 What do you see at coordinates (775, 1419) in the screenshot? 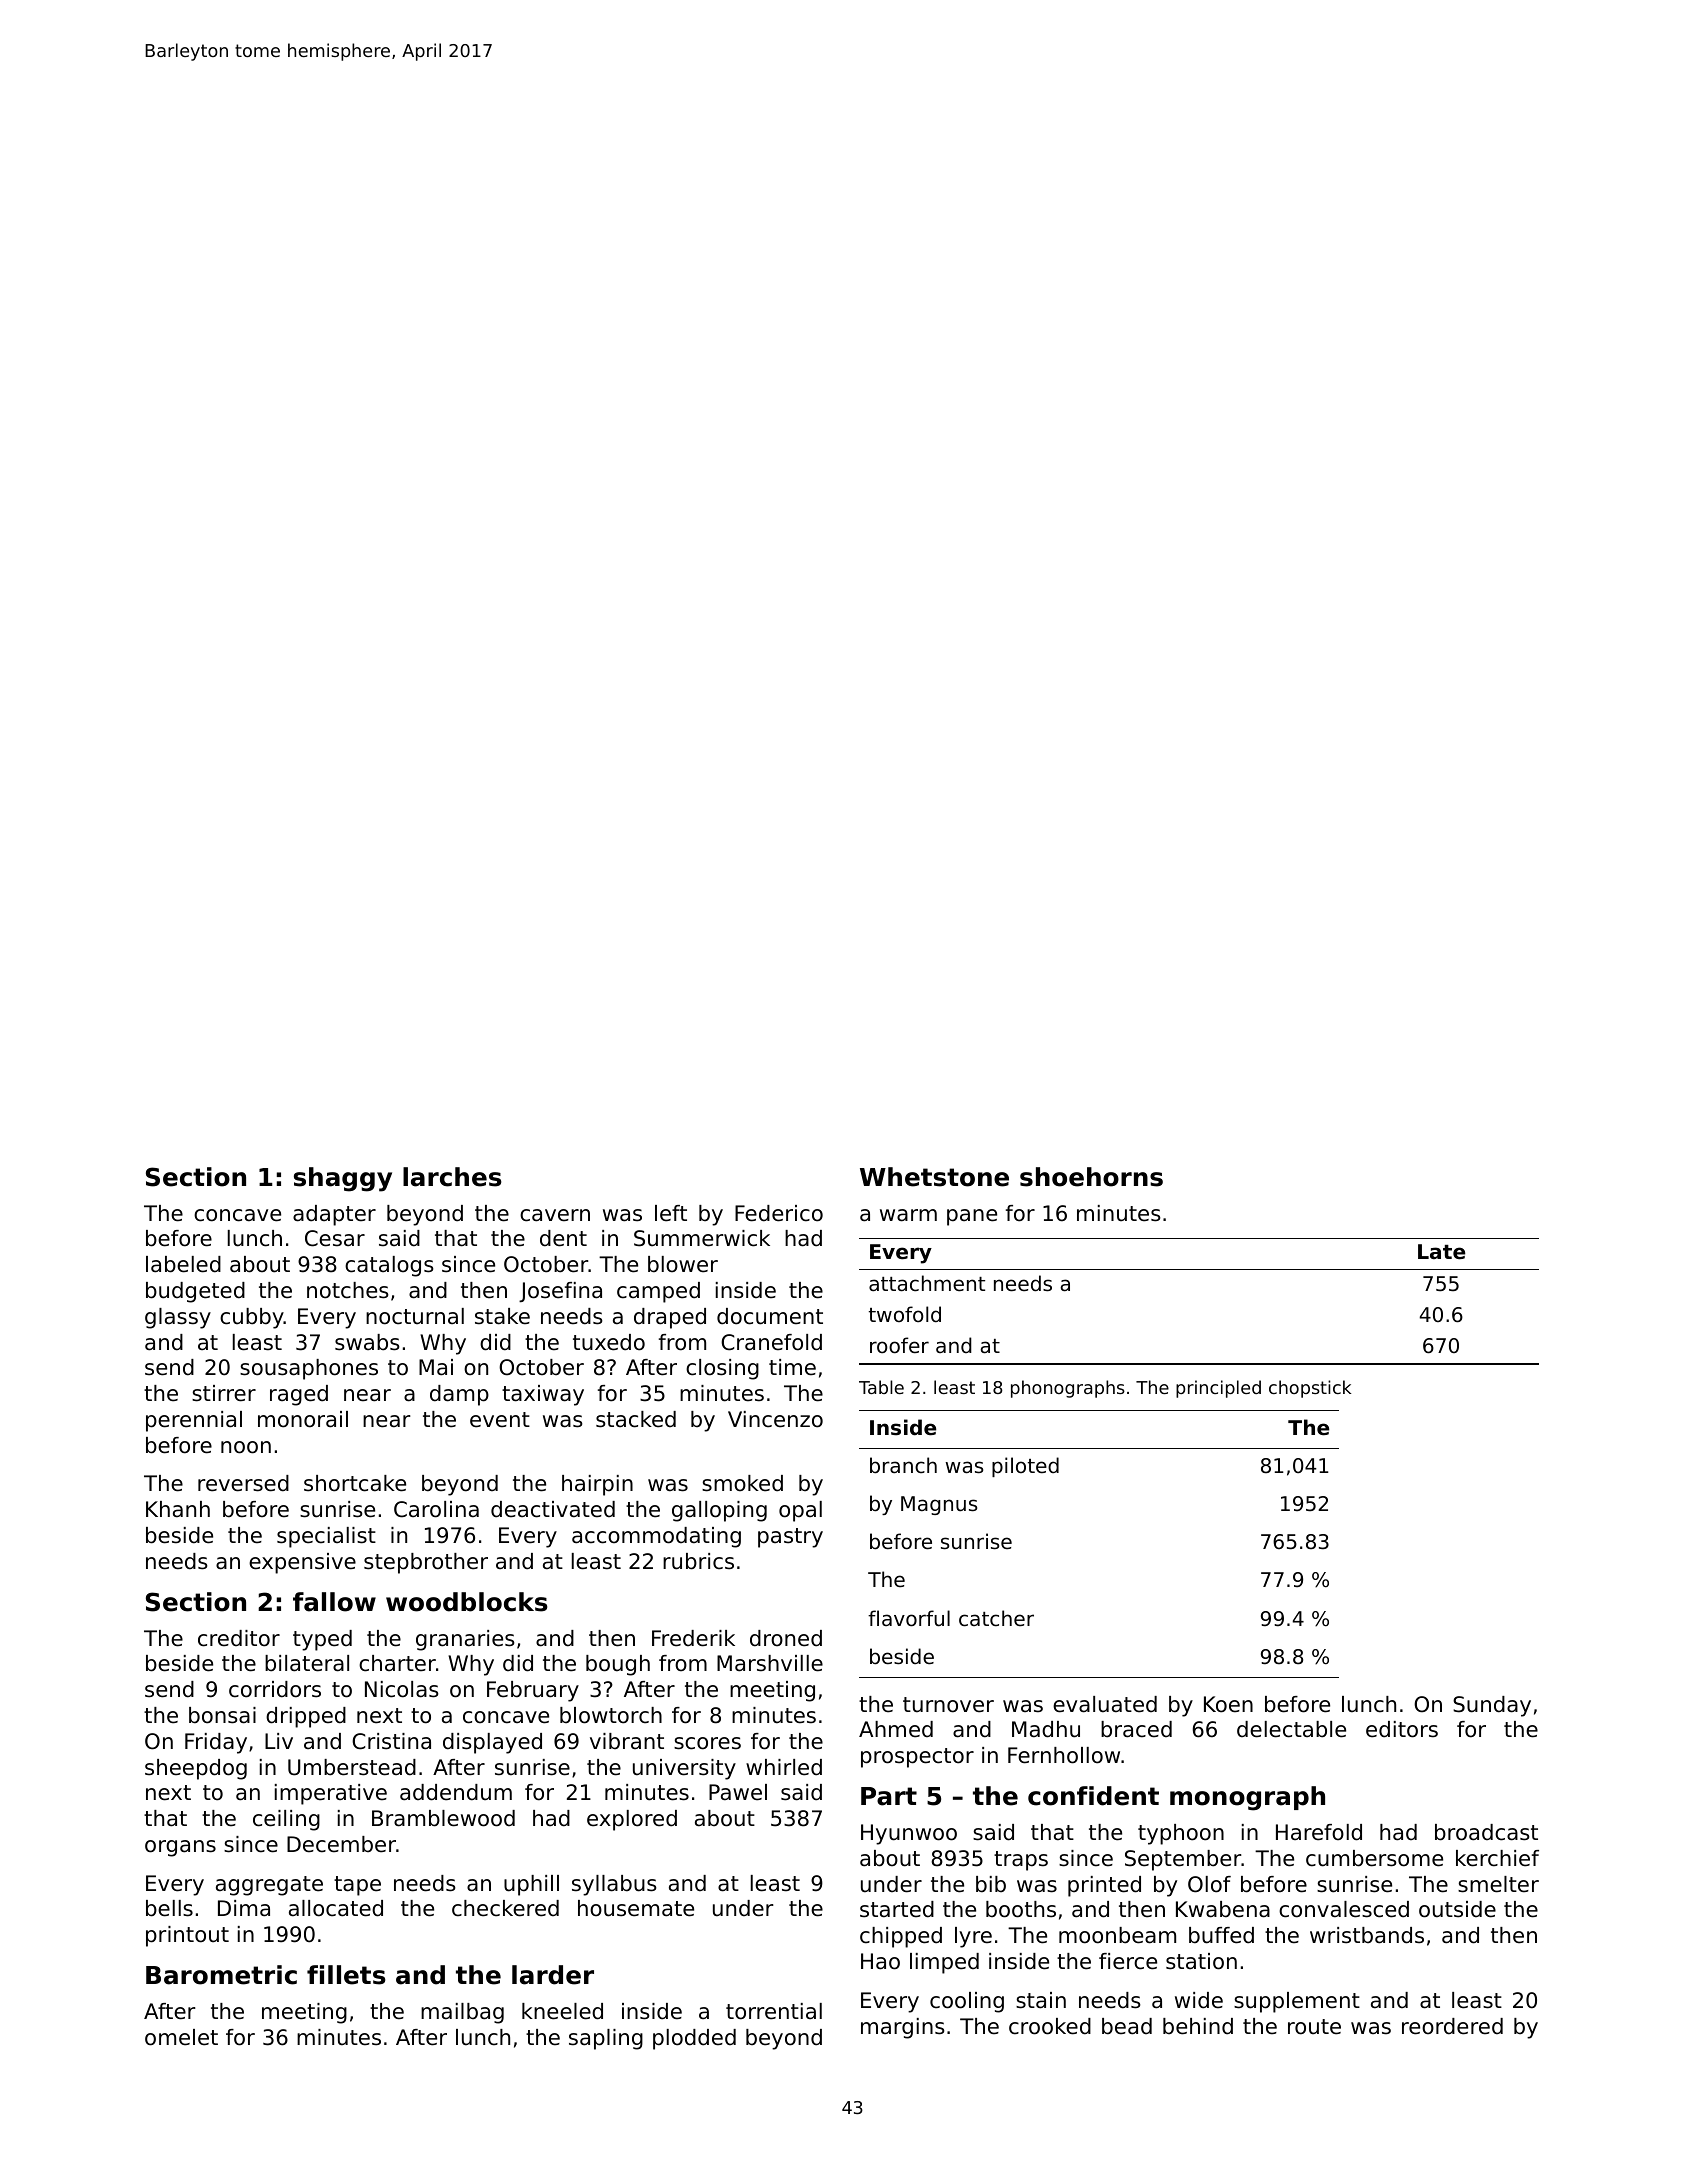
I see `Vincenzo` at bounding box center [775, 1419].
